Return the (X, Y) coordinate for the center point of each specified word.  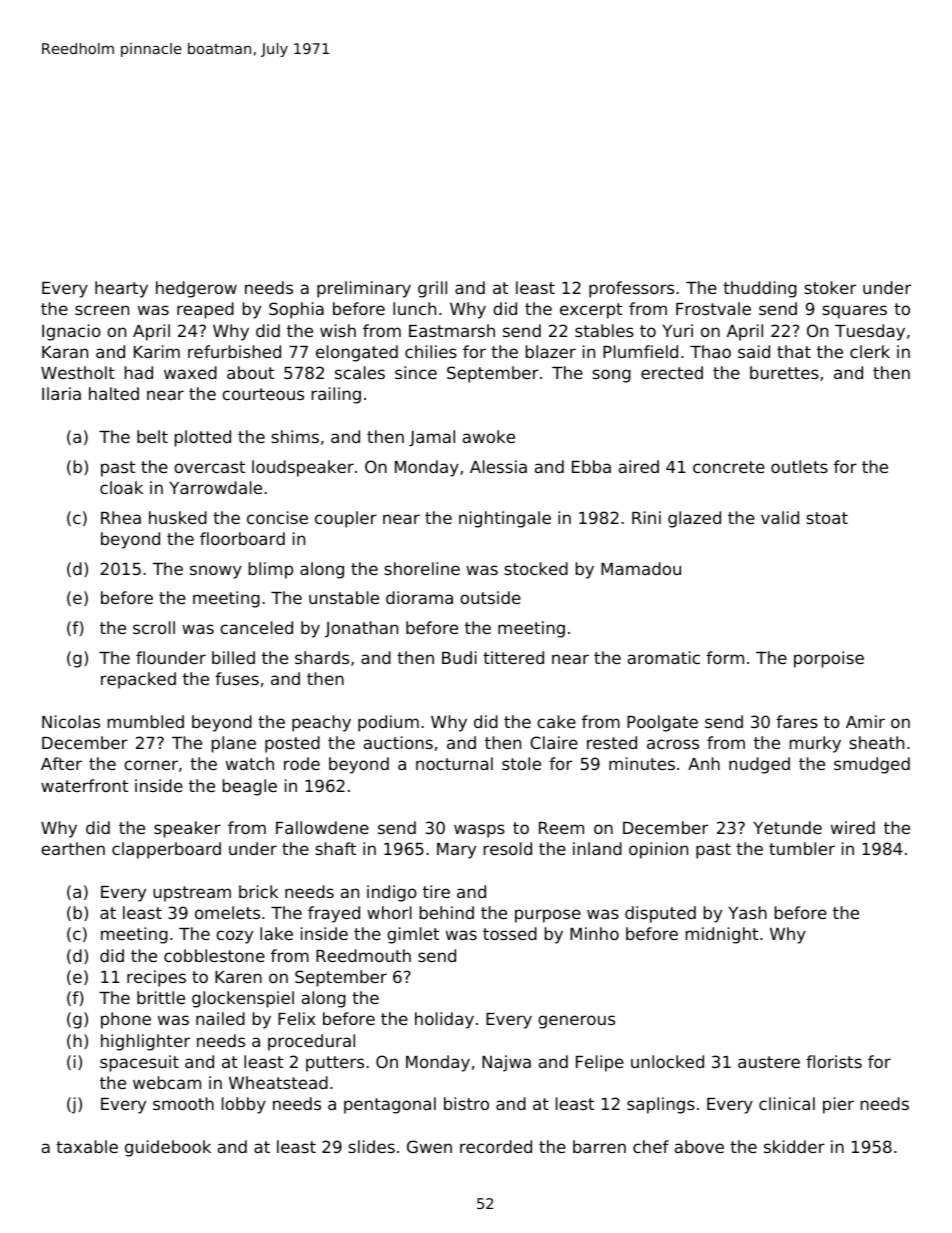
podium (388, 723)
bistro (466, 1103)
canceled (256, 627)
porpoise (829, 659)
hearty (121, 289)
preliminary (364, 289)
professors (631, 289)
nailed (220, 1018)
